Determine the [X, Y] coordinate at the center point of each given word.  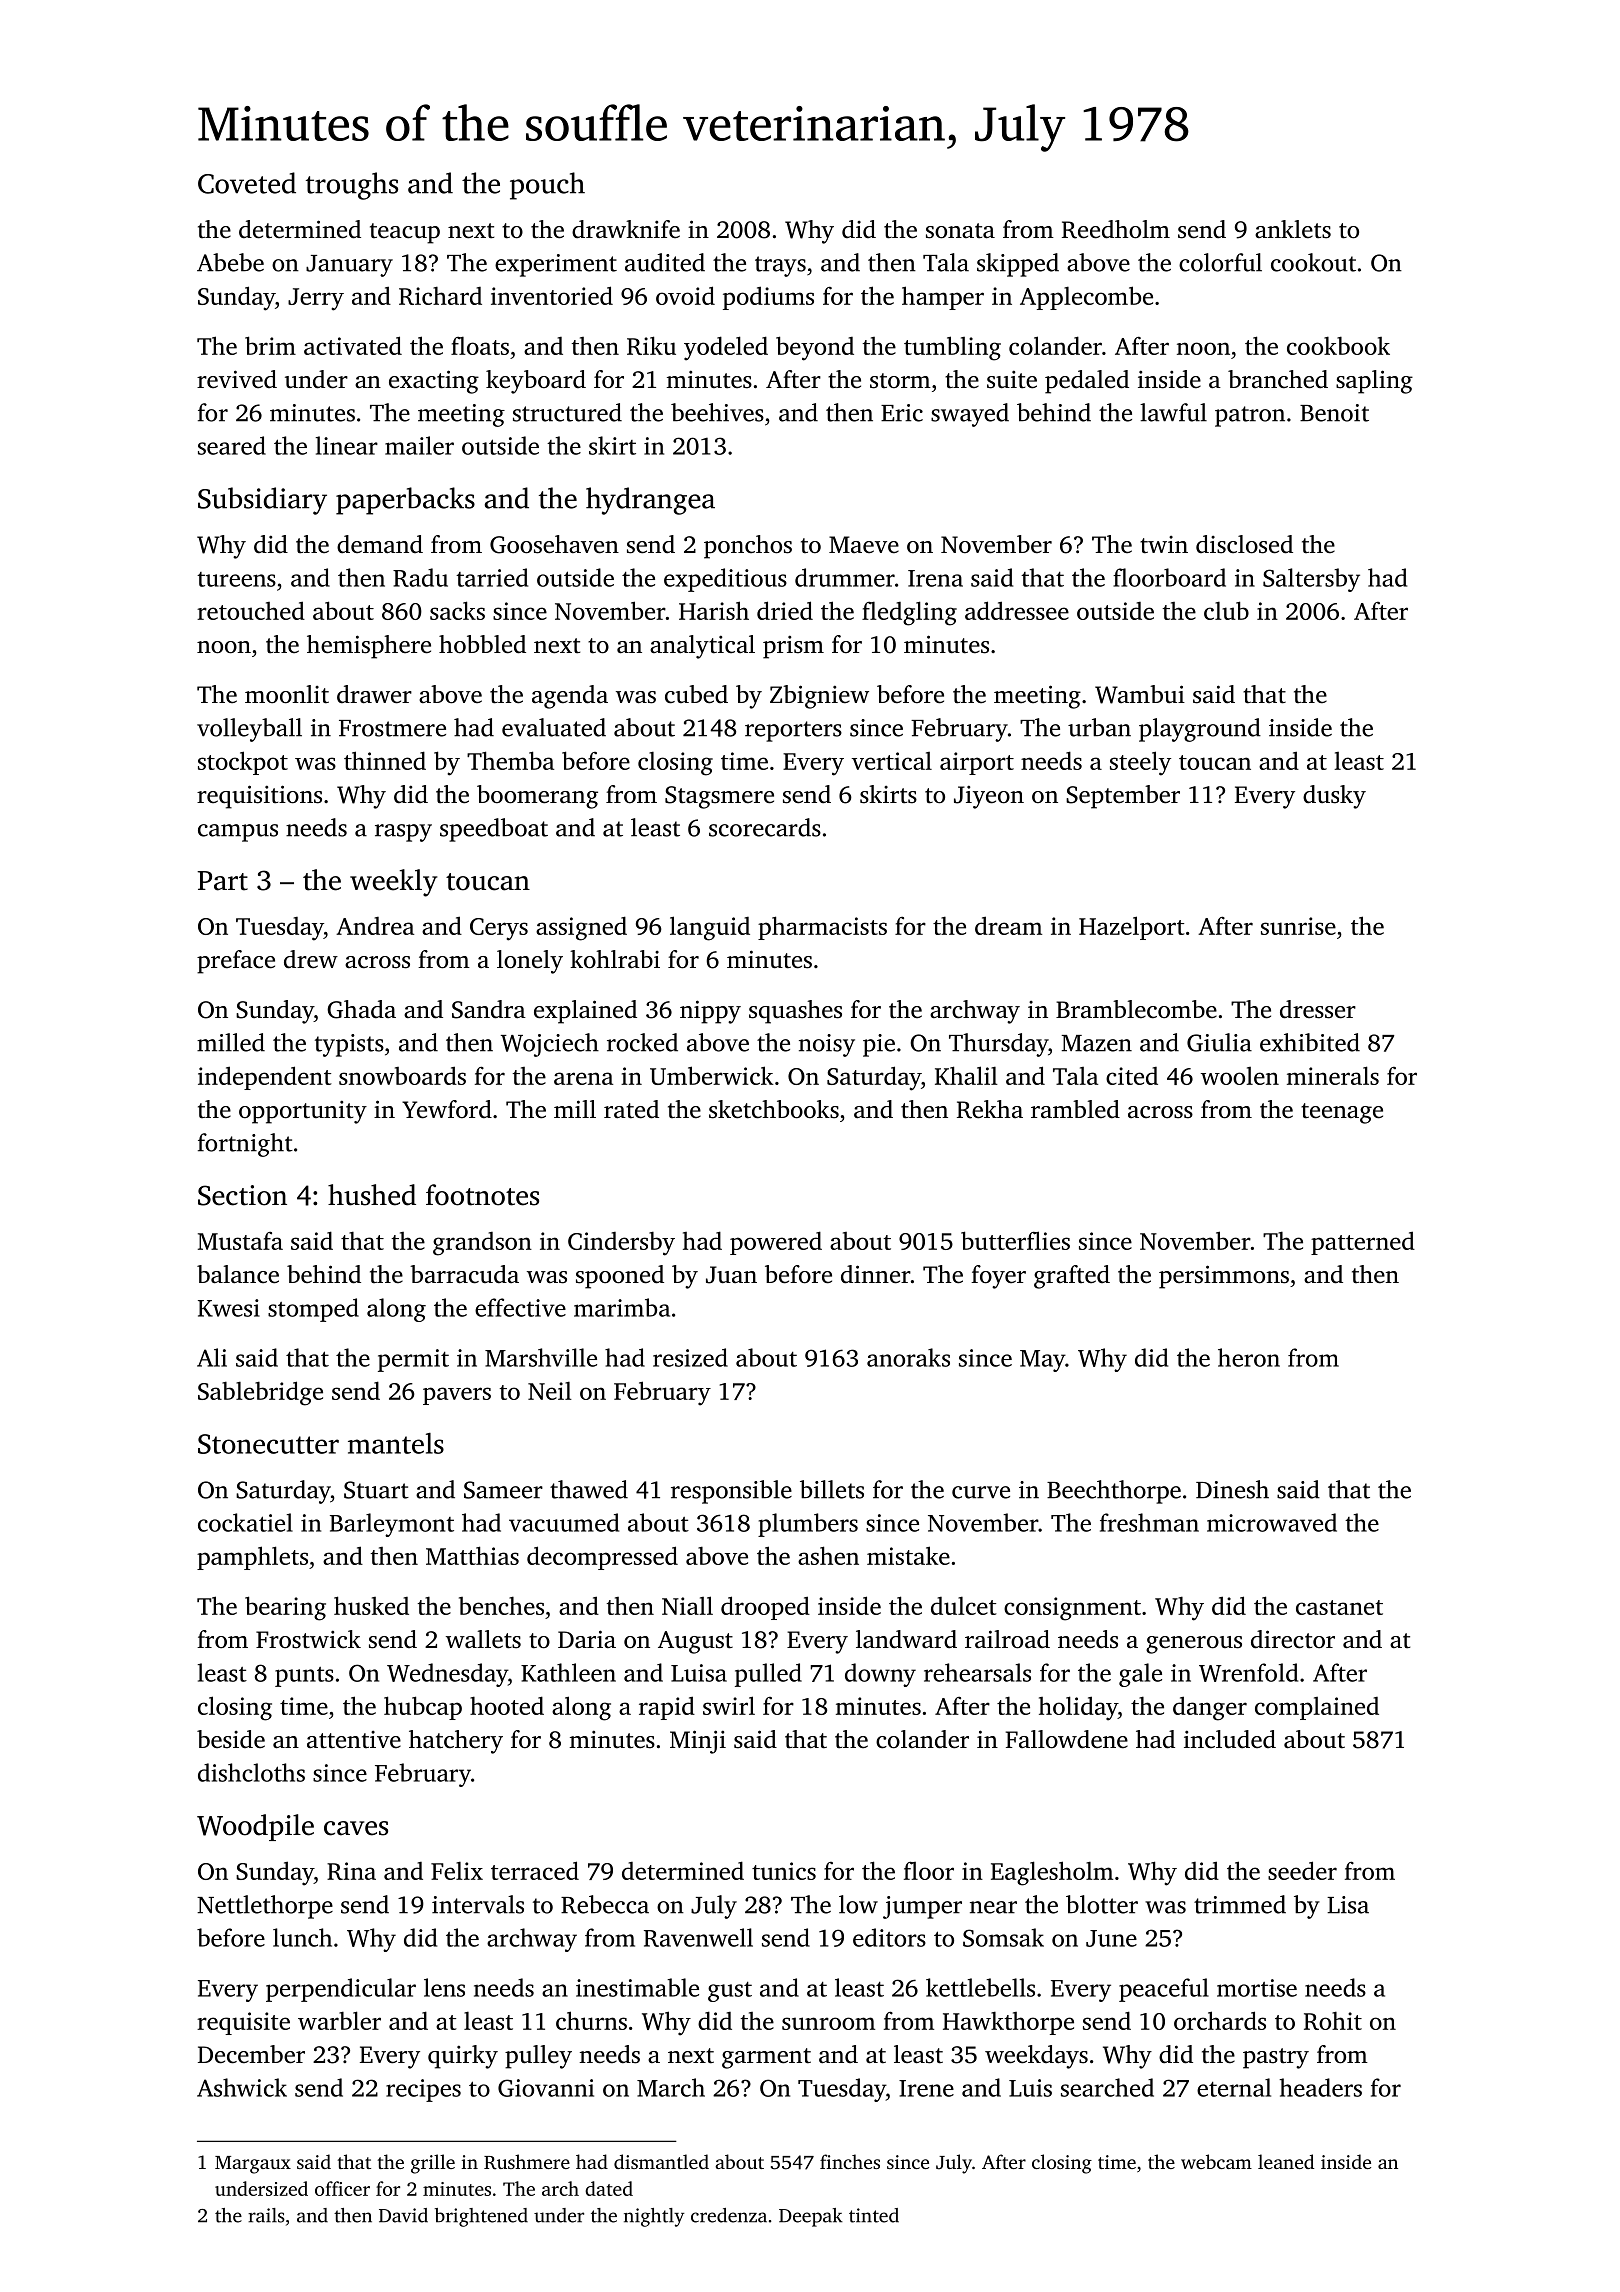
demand [380, 544]
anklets [1293, 229]
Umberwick [712, 1075]
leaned [1286, 2161]
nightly [654, 2217]
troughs [352, 186]
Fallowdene [1067, 1739]
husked [371, 1605]
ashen [828, 1555]
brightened [481, 2217]
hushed [372, 1195]
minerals [1333, 1075]
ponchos [748, 547]
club [1226, 610]
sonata [960, 231]
